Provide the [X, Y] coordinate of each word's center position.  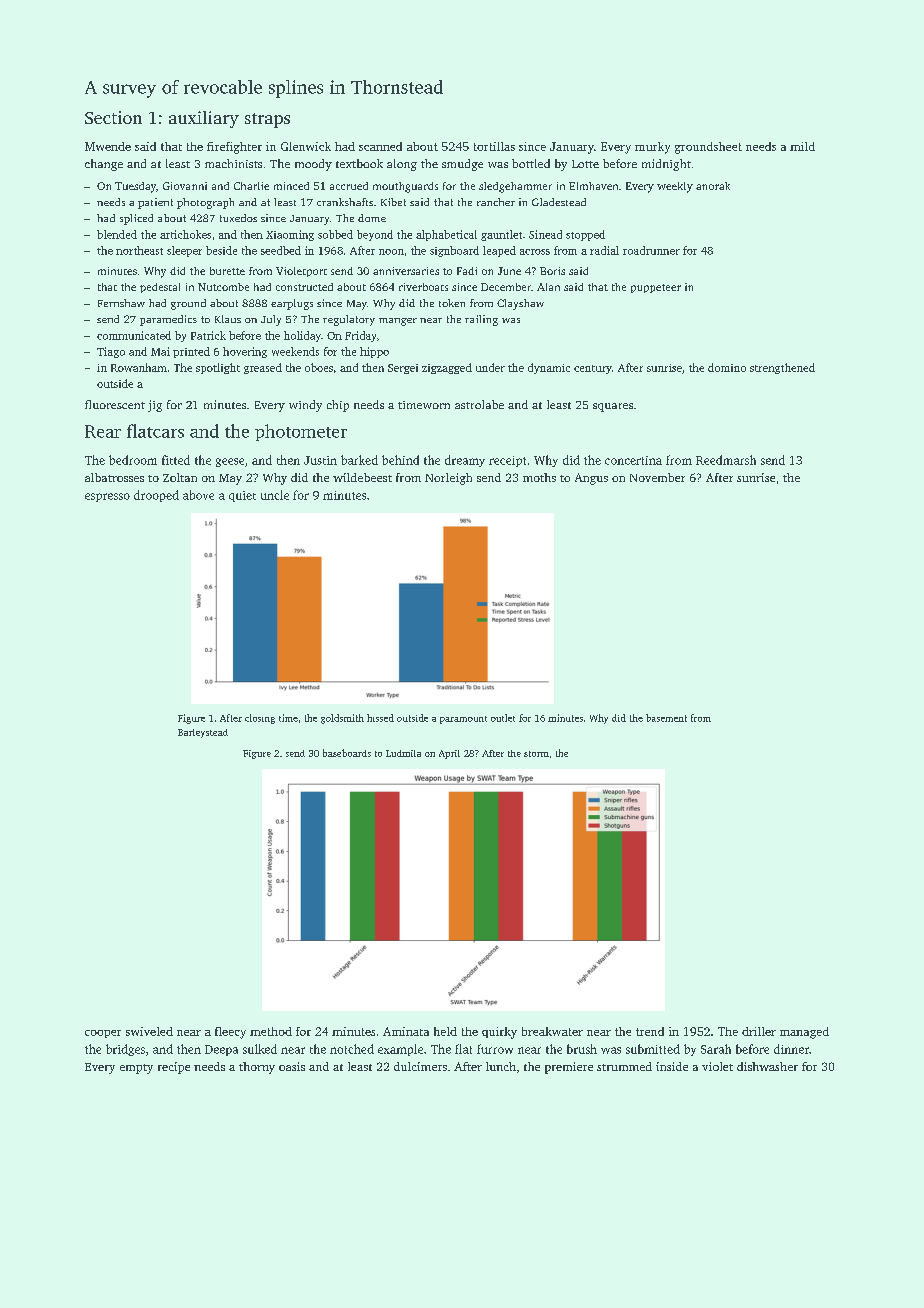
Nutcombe [223, 287]
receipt [507, 461]
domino [727, 367]
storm [536, 754]
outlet [503, 718]
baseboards [347, 753]
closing [260, 719]
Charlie [251, 186]
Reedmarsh [726, 460]
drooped [156, 496]
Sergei [403, 369]
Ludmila [403, 753]
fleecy [230, 1033]
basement [666, 718]
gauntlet [501, 235]
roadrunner [651, 250]
